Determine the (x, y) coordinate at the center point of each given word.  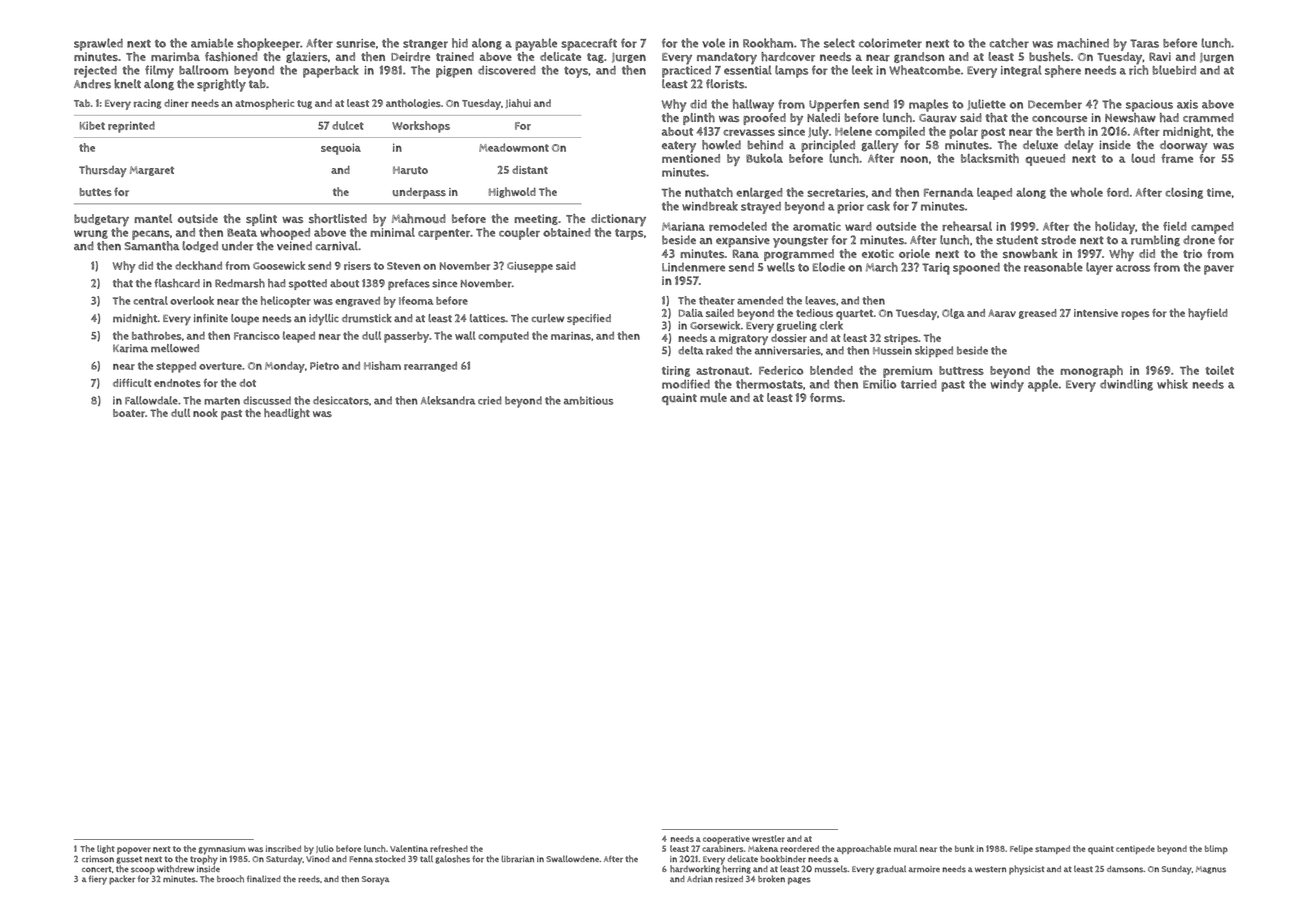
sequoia (341, 149)
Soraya (375, 880)
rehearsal (967, 226)
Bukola (764, 158)
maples (928, 105)
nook (205, 412)
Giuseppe (530, 267)
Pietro (324, 366)
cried (490, 400)
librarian (517, 859)
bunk (964, 848)
